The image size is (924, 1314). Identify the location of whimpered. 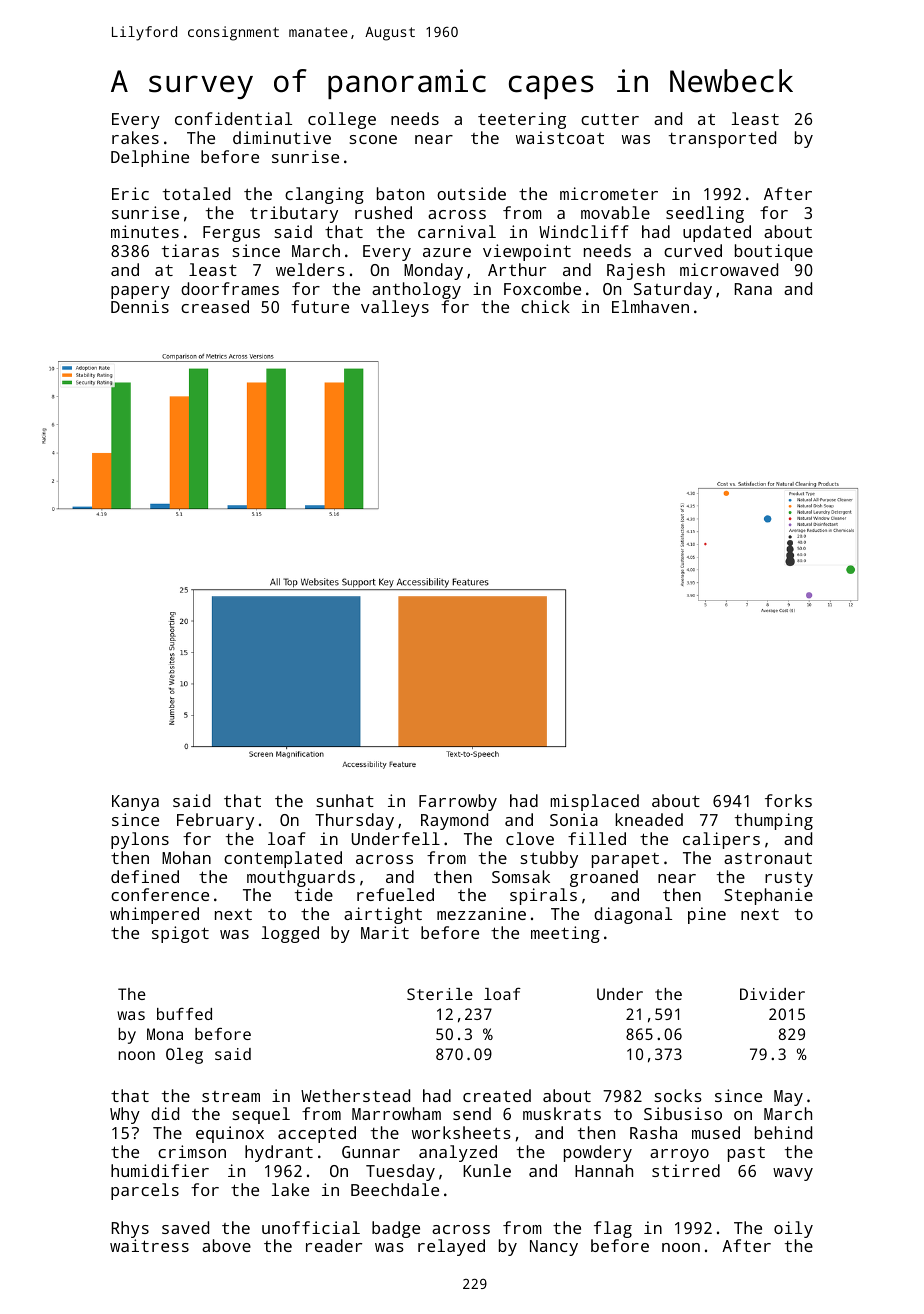
(154, 915).
